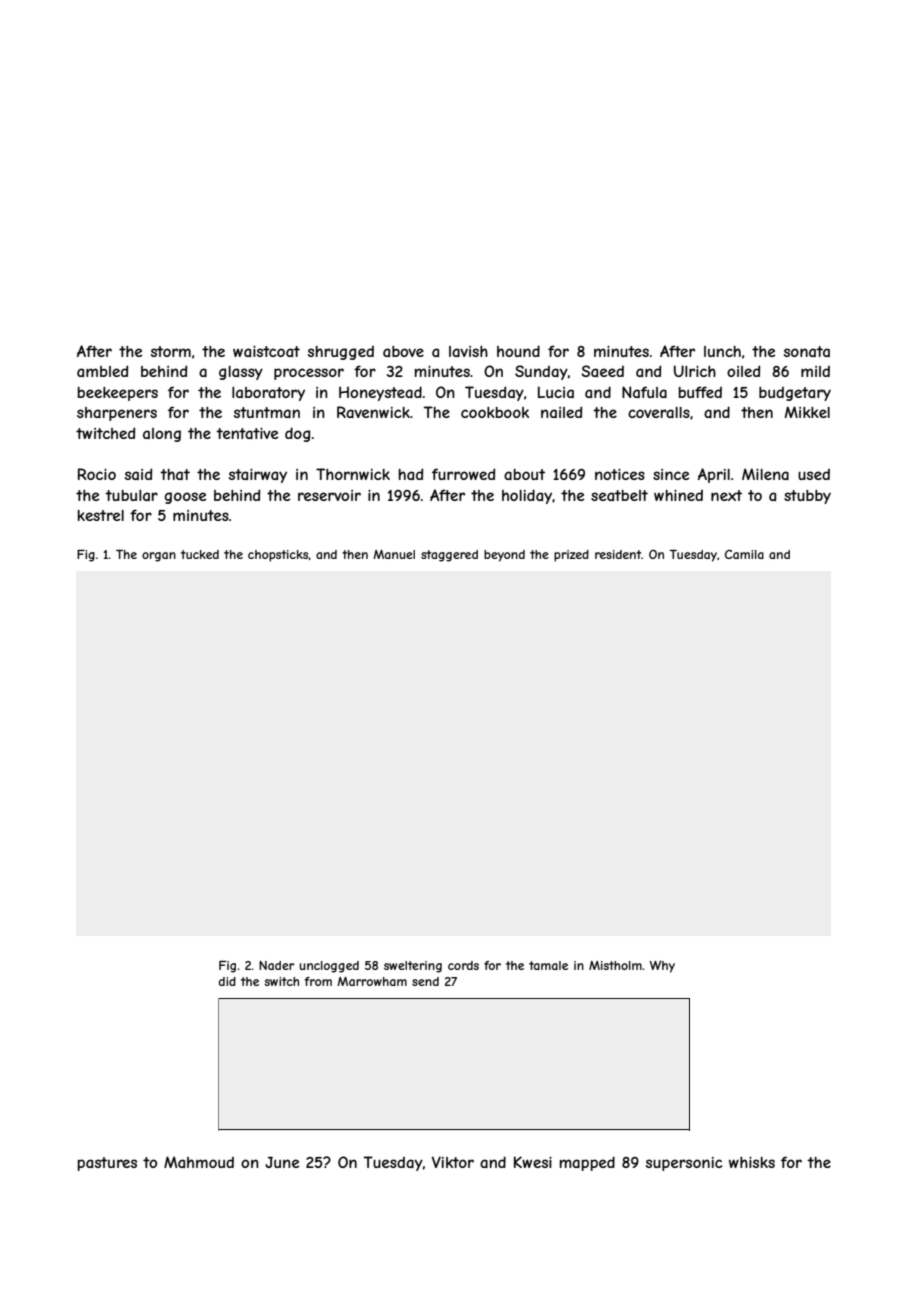  Describe the element at coordinates (107, 1164) in the page. I see `pastures` at that location.
